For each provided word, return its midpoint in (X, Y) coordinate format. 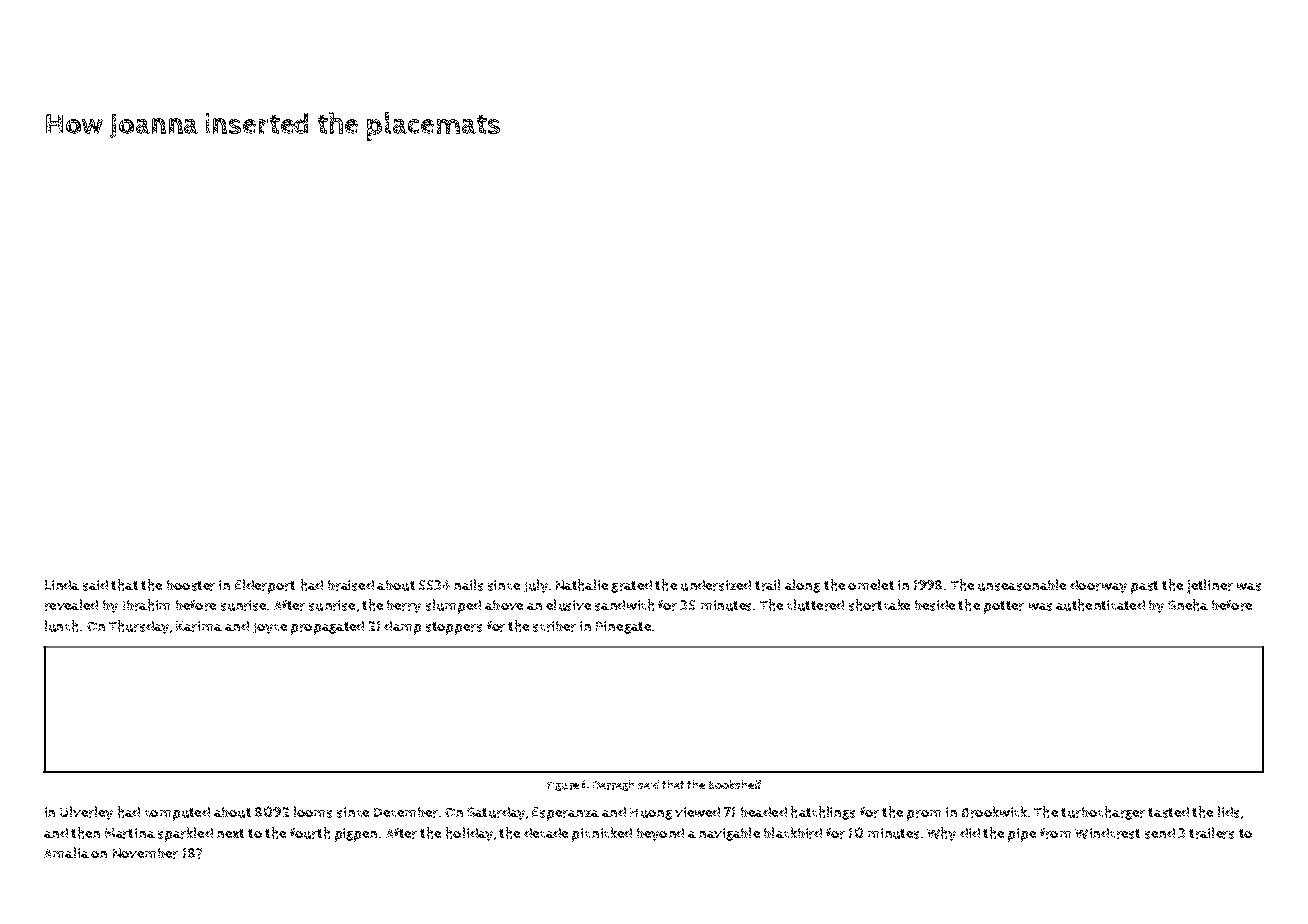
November (145, 853)
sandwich (624, 605)
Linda (62, 585)
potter (1004, 607)
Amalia (66, 852)
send (1160, 833)
